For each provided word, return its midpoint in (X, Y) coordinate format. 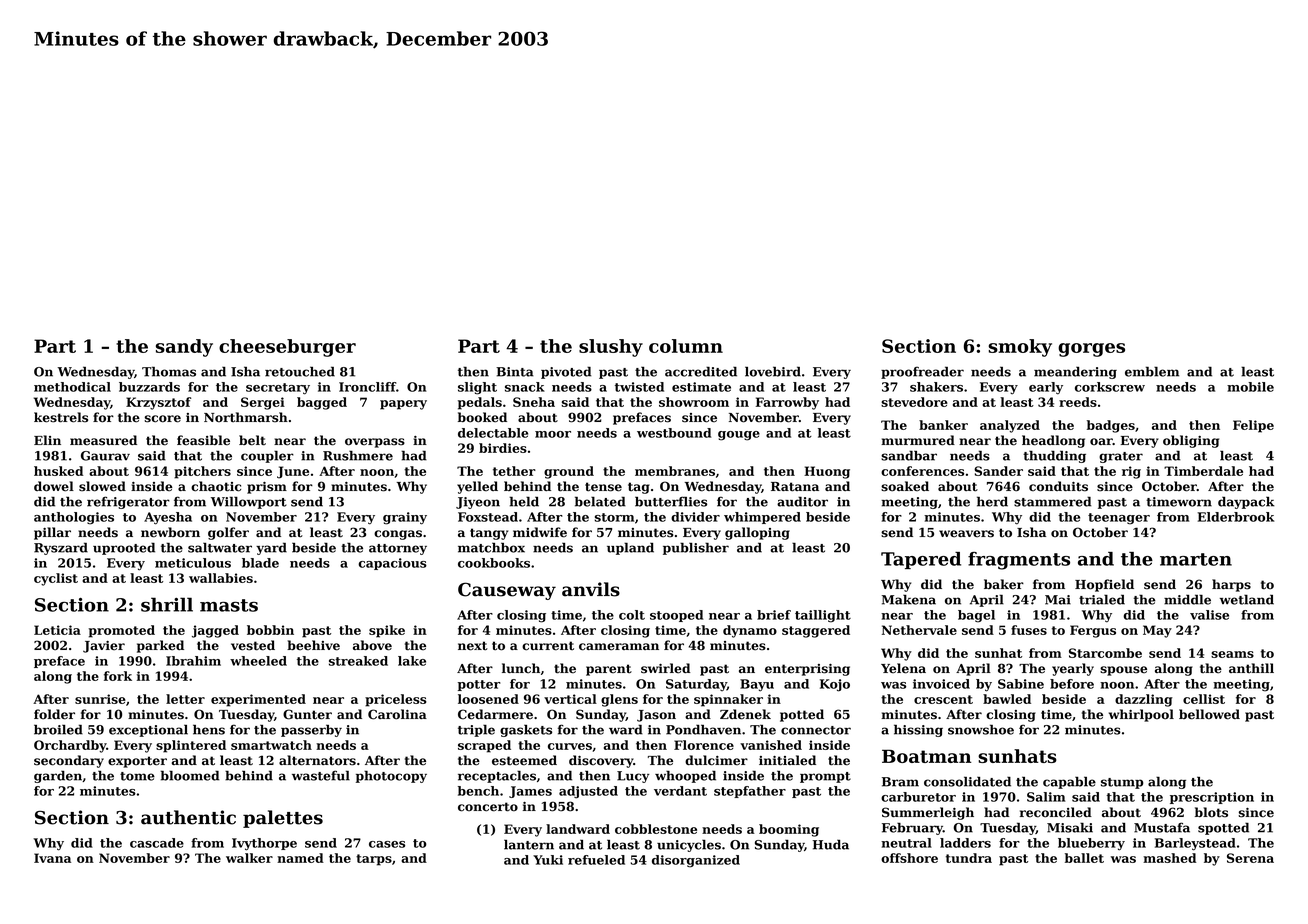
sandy (184, 348)
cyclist (56, 579)
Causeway (507, 591)
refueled (596, 860)
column (686, 346)
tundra (969, 858)
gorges (1091, 350)
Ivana (52, 858)
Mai (1058, 600)
